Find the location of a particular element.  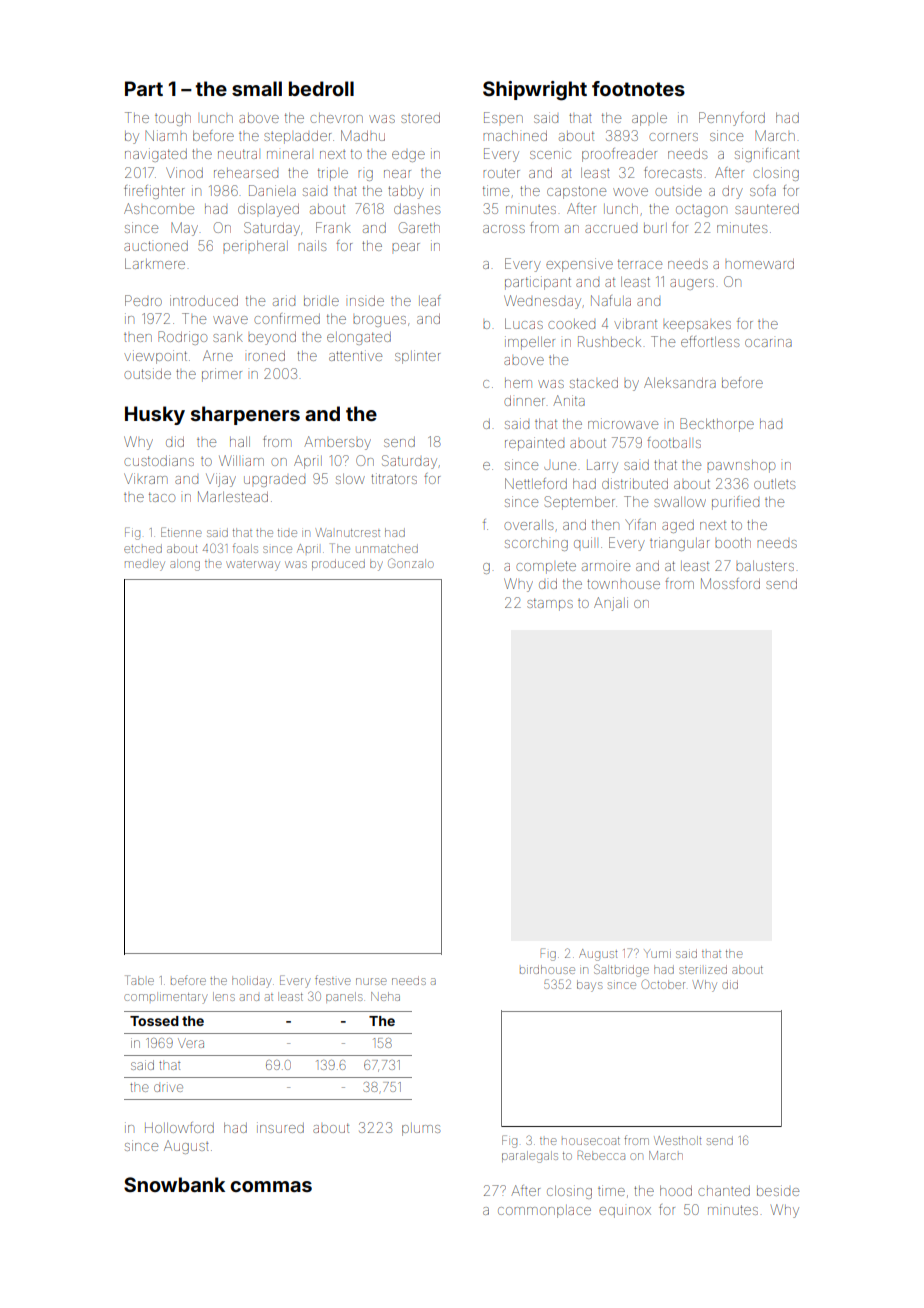

brogues is located at coordinates (379, 321).
